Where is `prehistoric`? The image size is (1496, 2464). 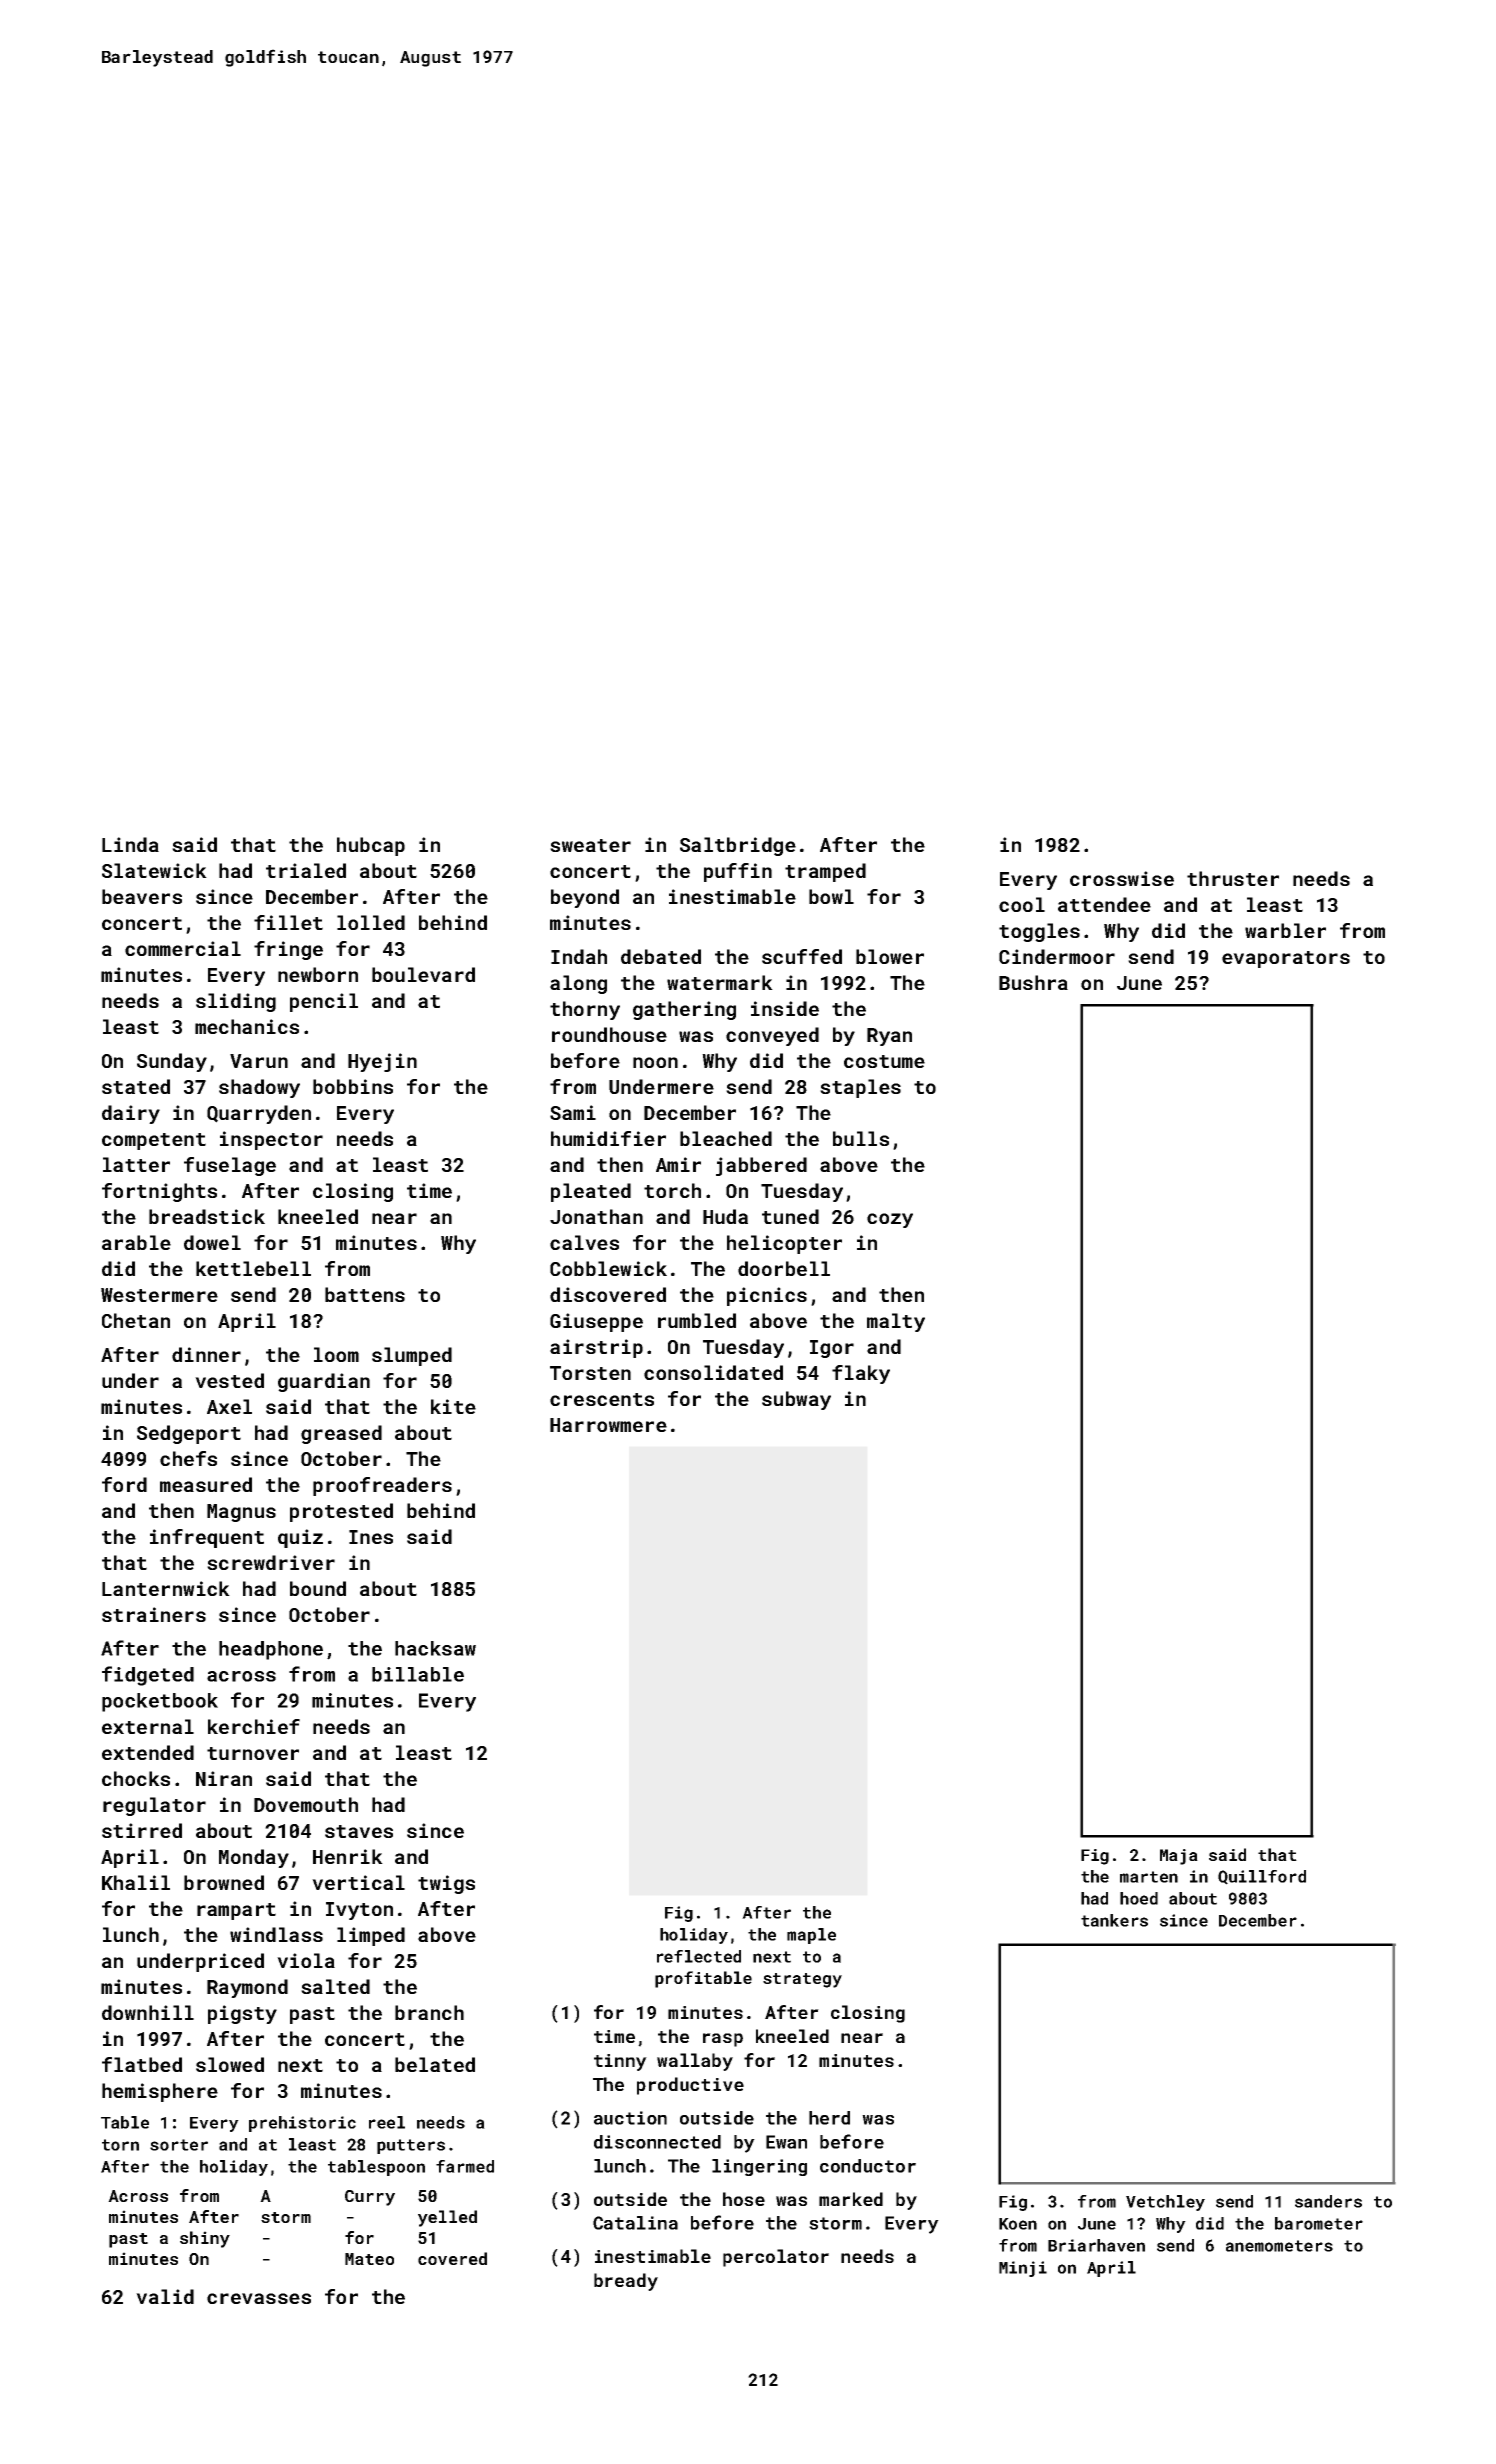
prehistoric is located at coordinates (302, 2124).
